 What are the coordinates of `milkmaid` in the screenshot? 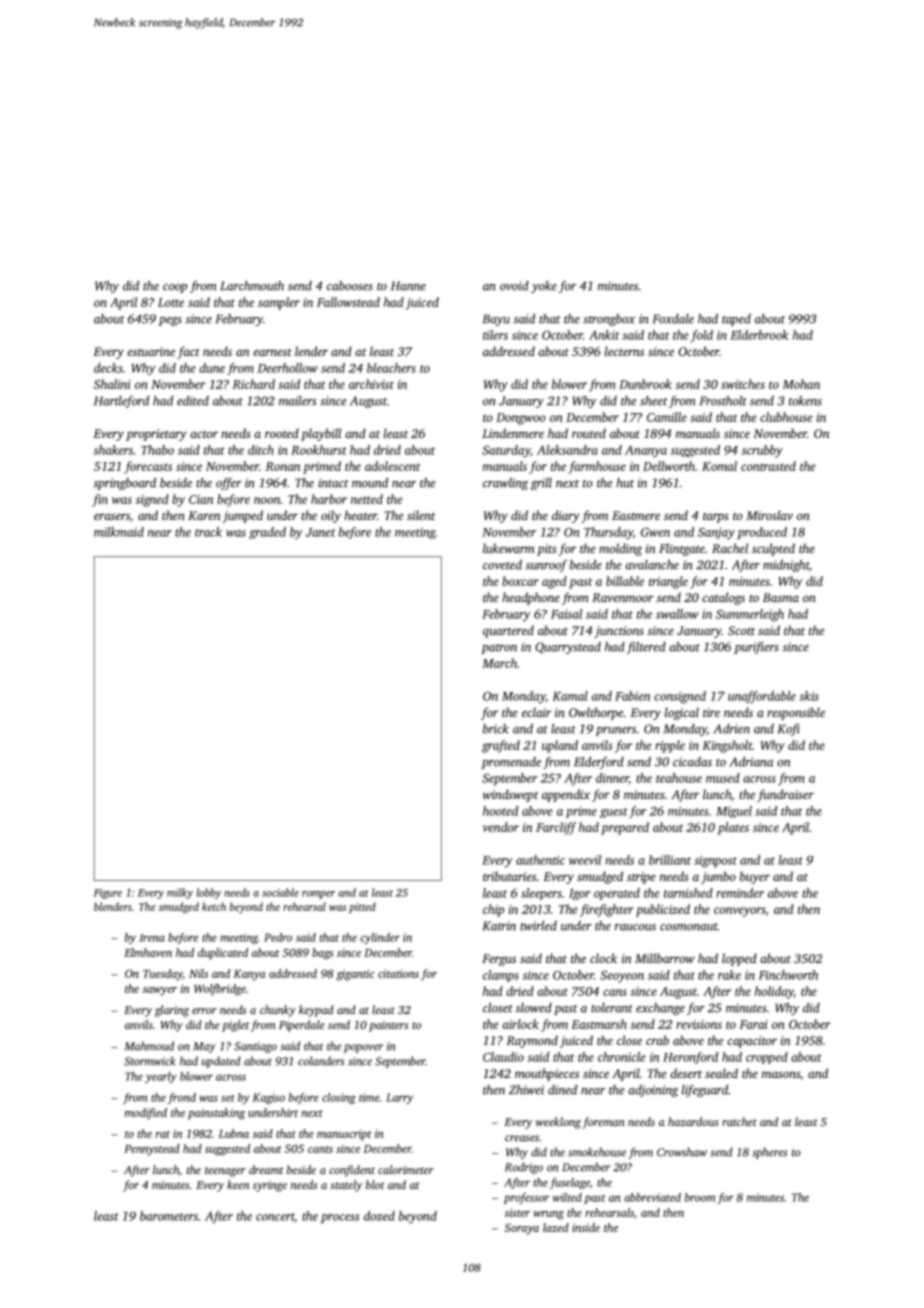 It's located at (119, 532).
